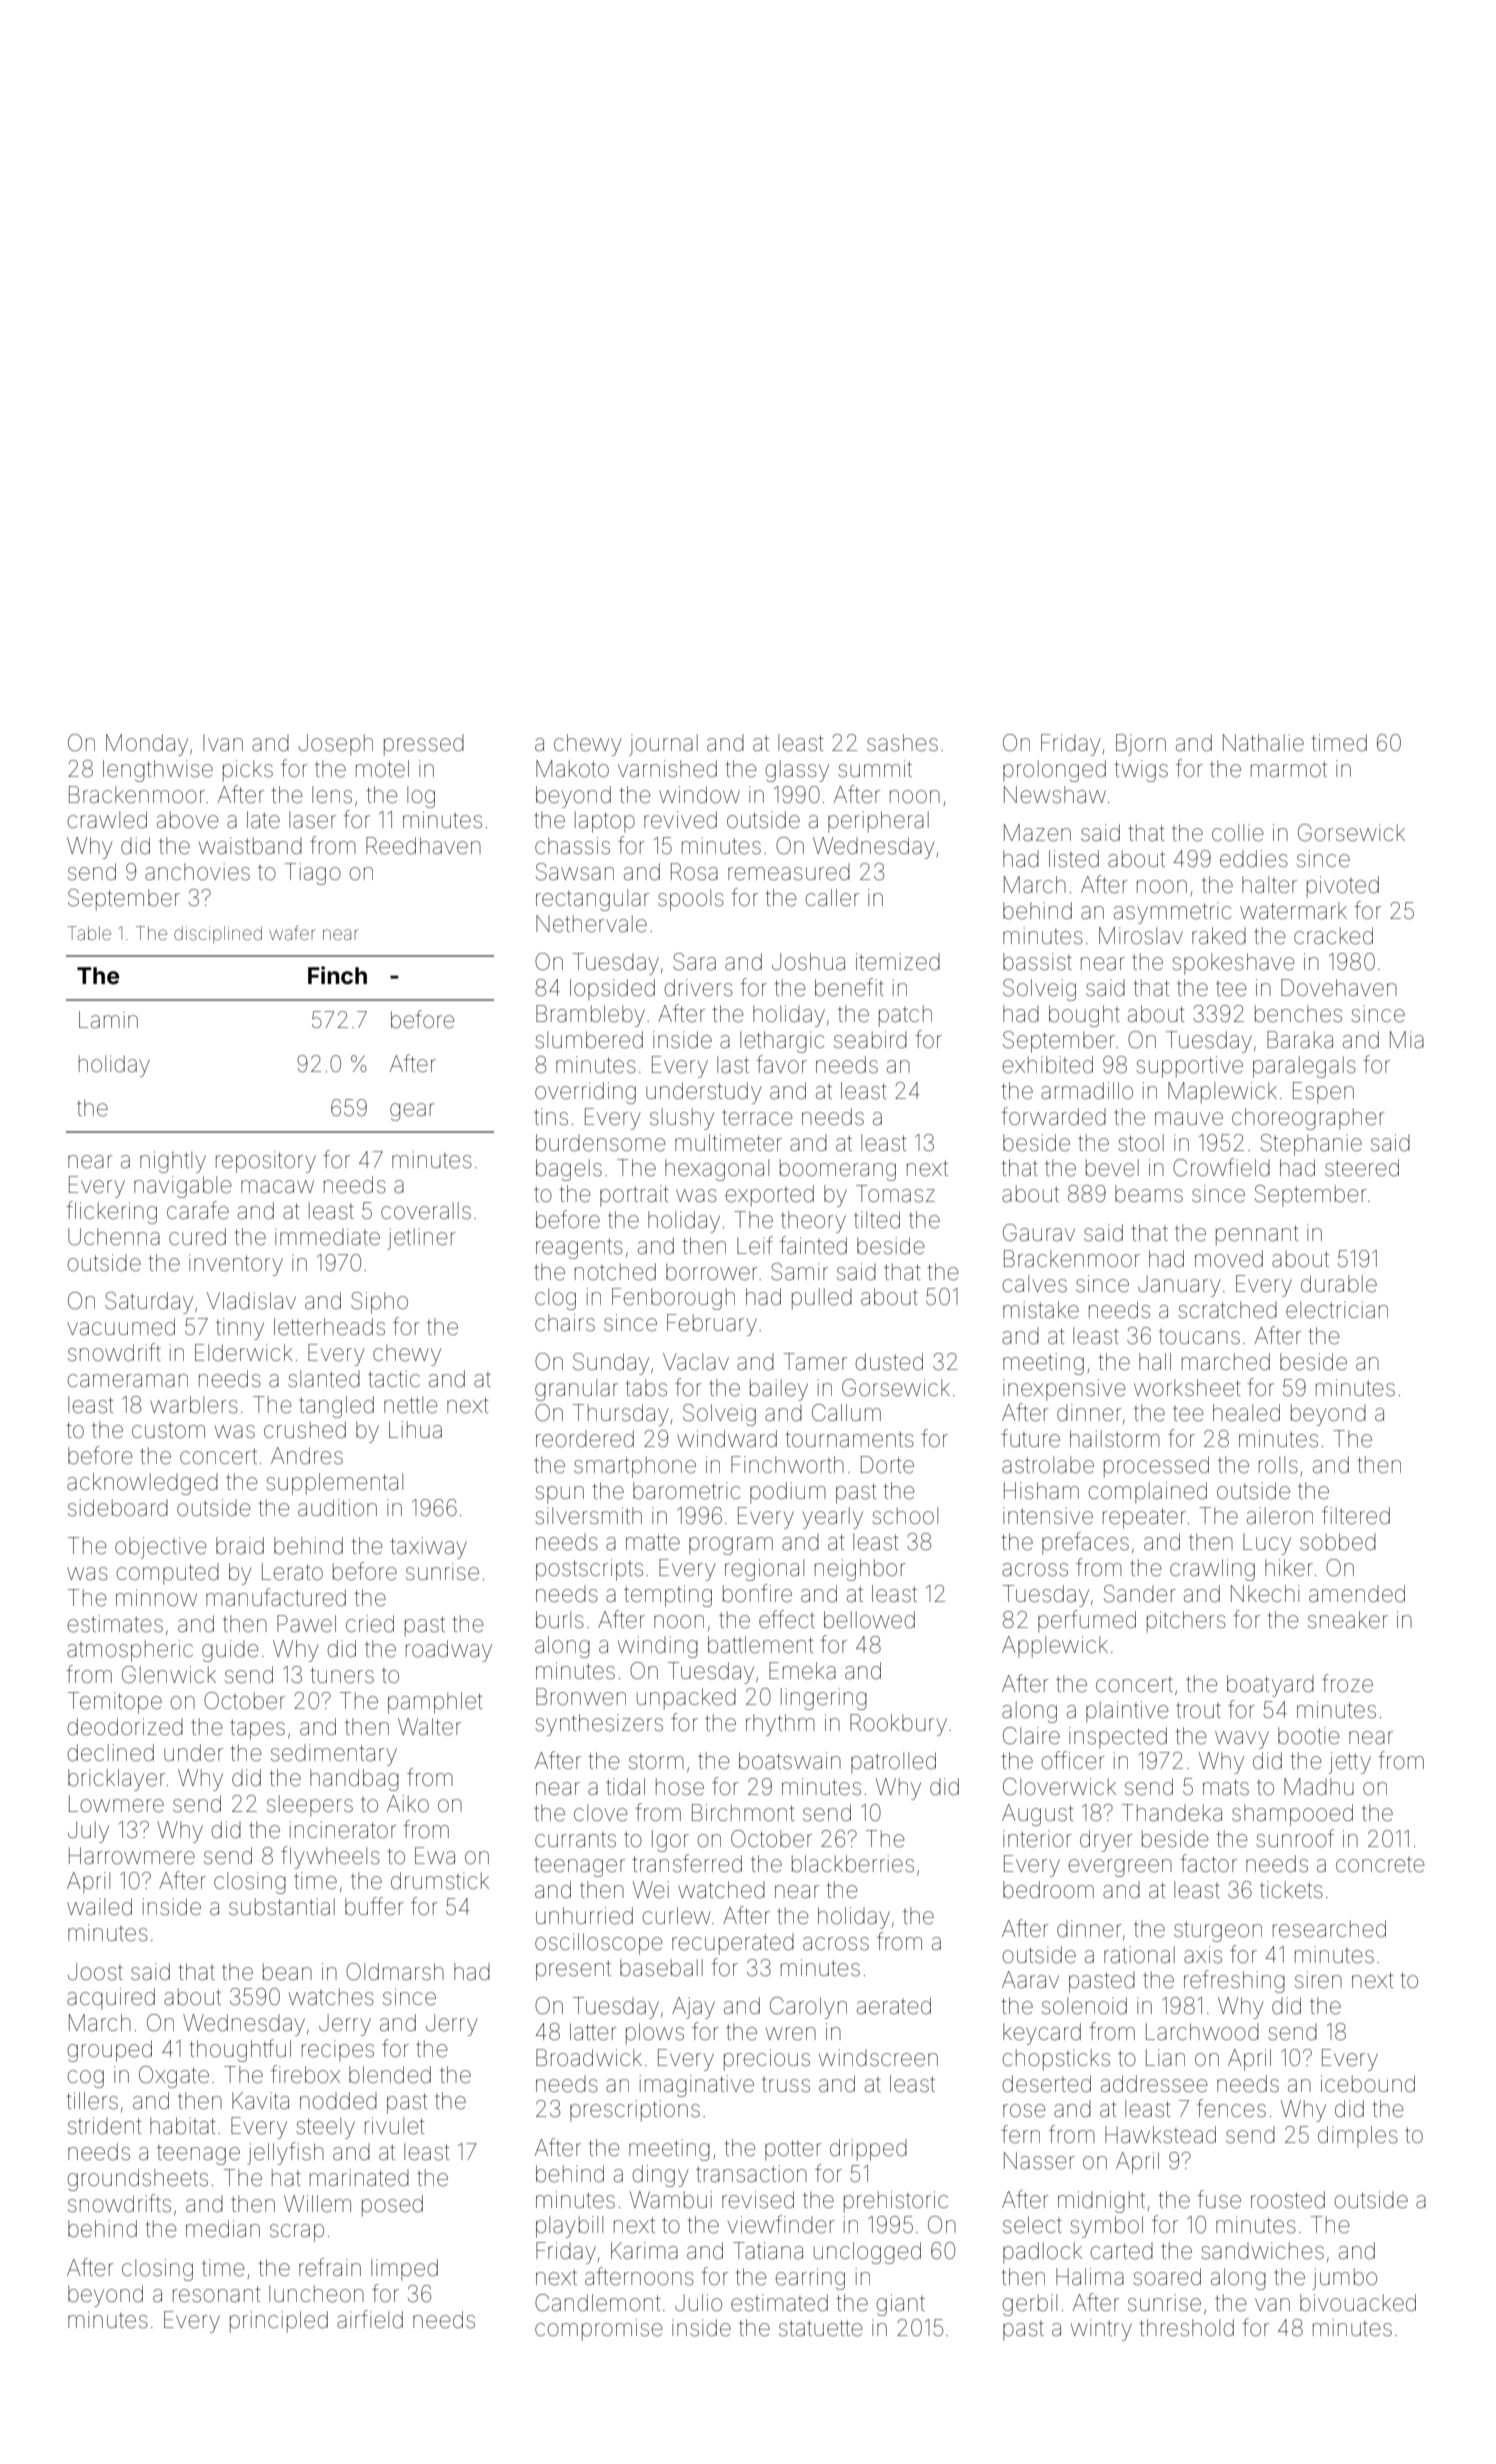 The width and height of the screenshot is (1496, 2464). I want to click on wafer, so click(292, 933).
